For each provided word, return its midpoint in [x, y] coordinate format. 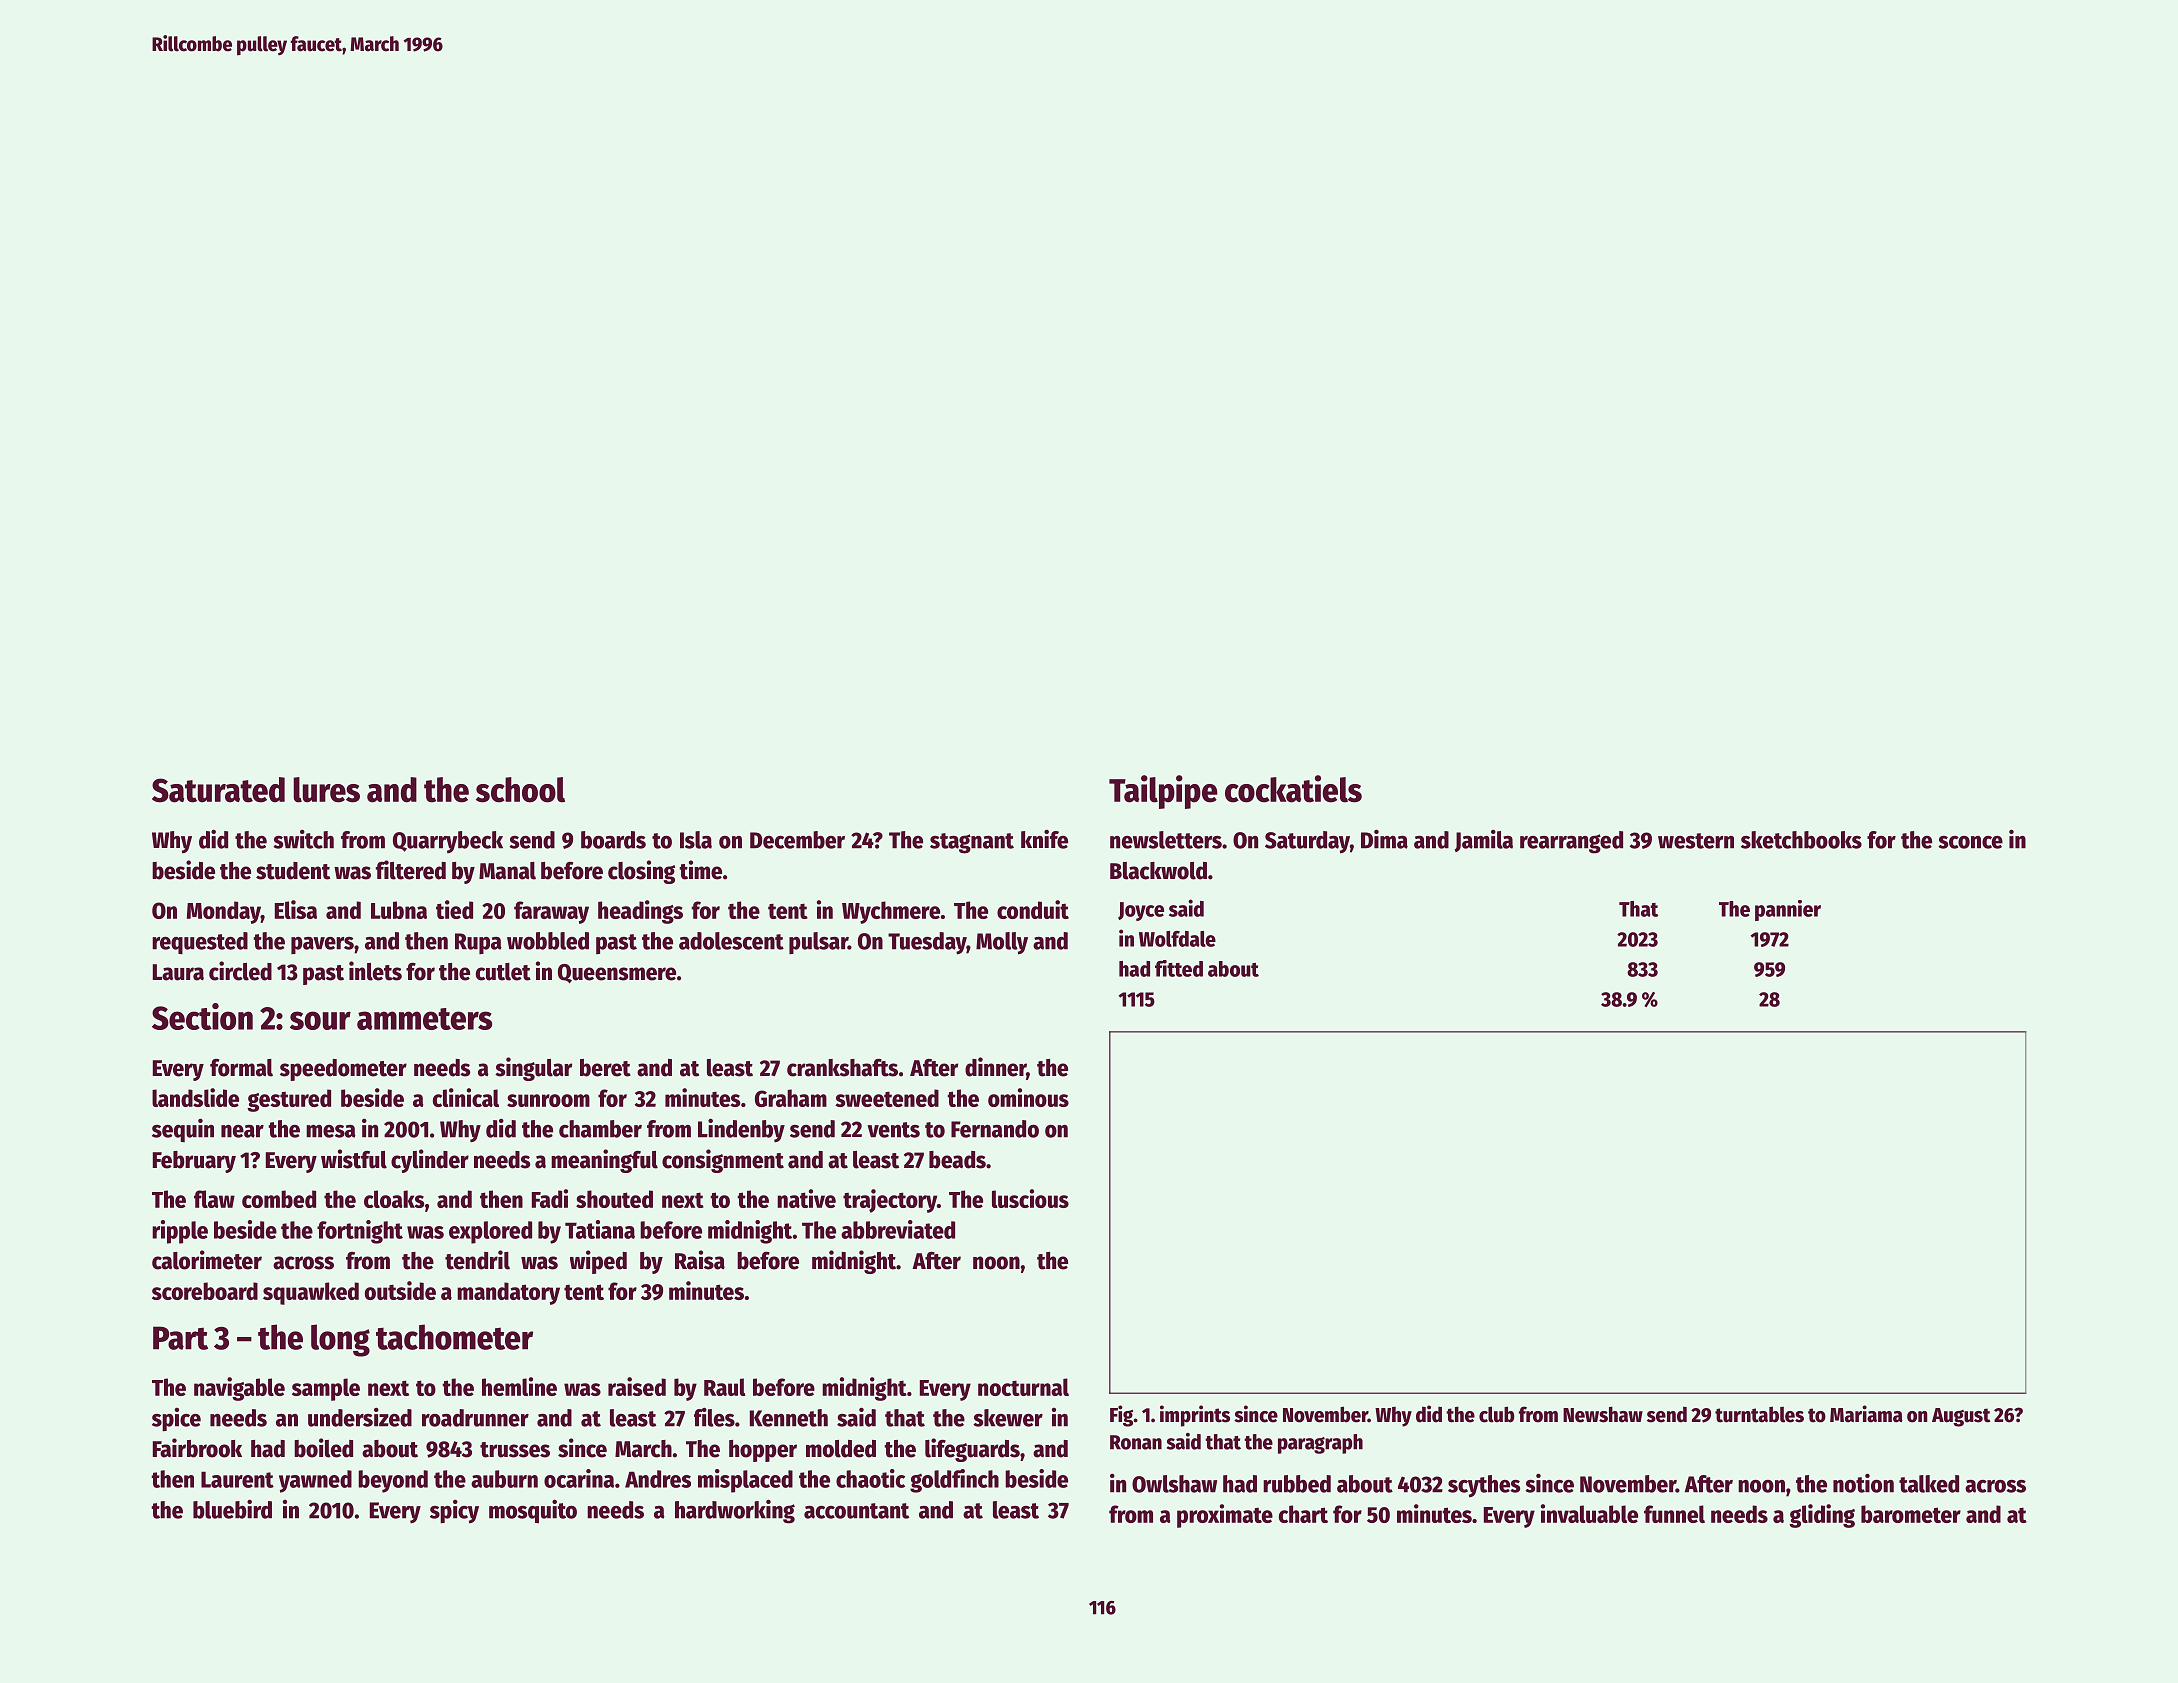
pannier [1788, 910]
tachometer [454, 1337]
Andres [658, 1479]
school [520, 790]
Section [202, 1016]
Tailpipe [1163, 792]
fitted [1179, 968]
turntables [1759, 1414]
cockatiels [1293, 789]
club [1496, 1414]
